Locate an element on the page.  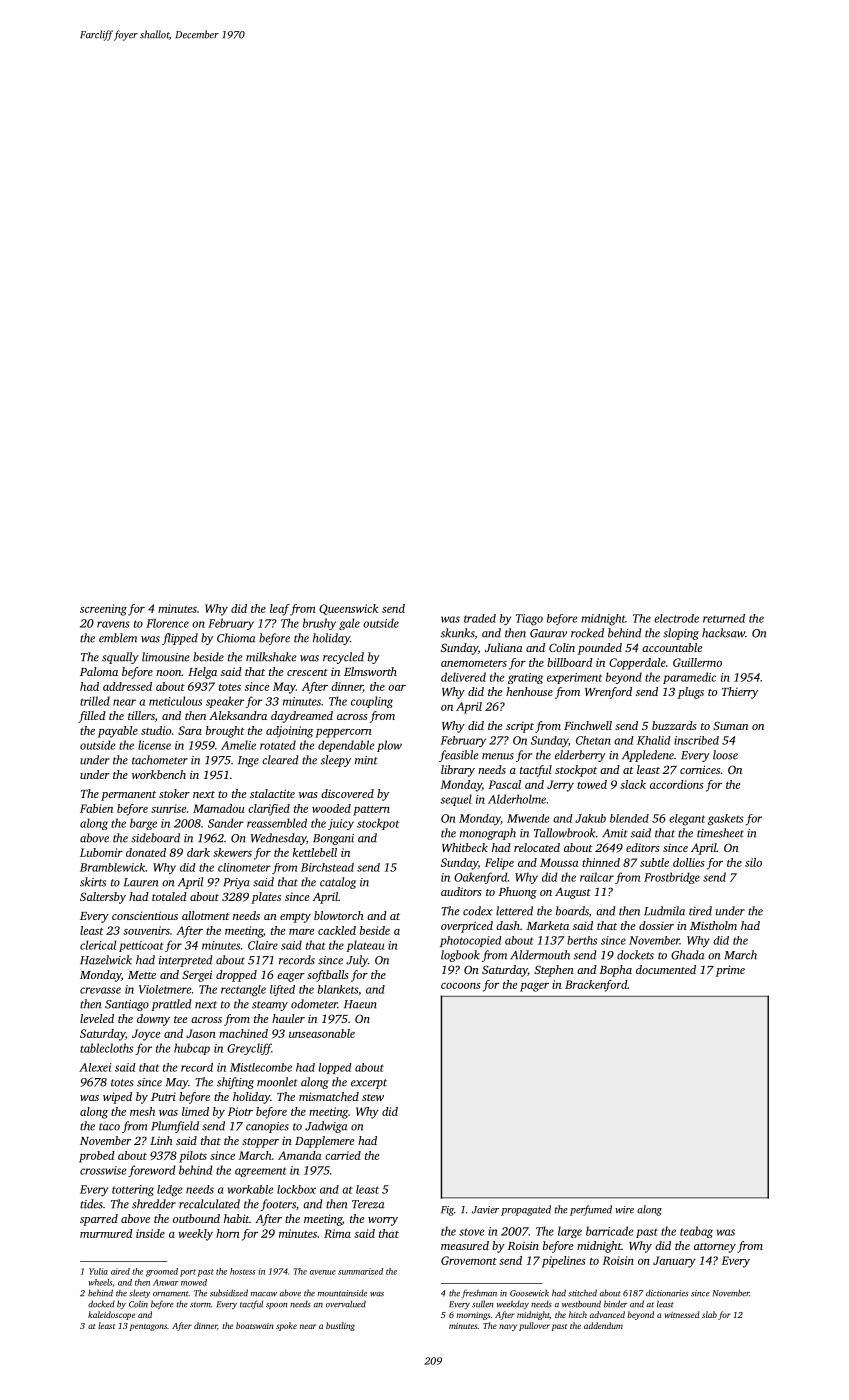
Queenswick is located at coordinates (348, 609).
